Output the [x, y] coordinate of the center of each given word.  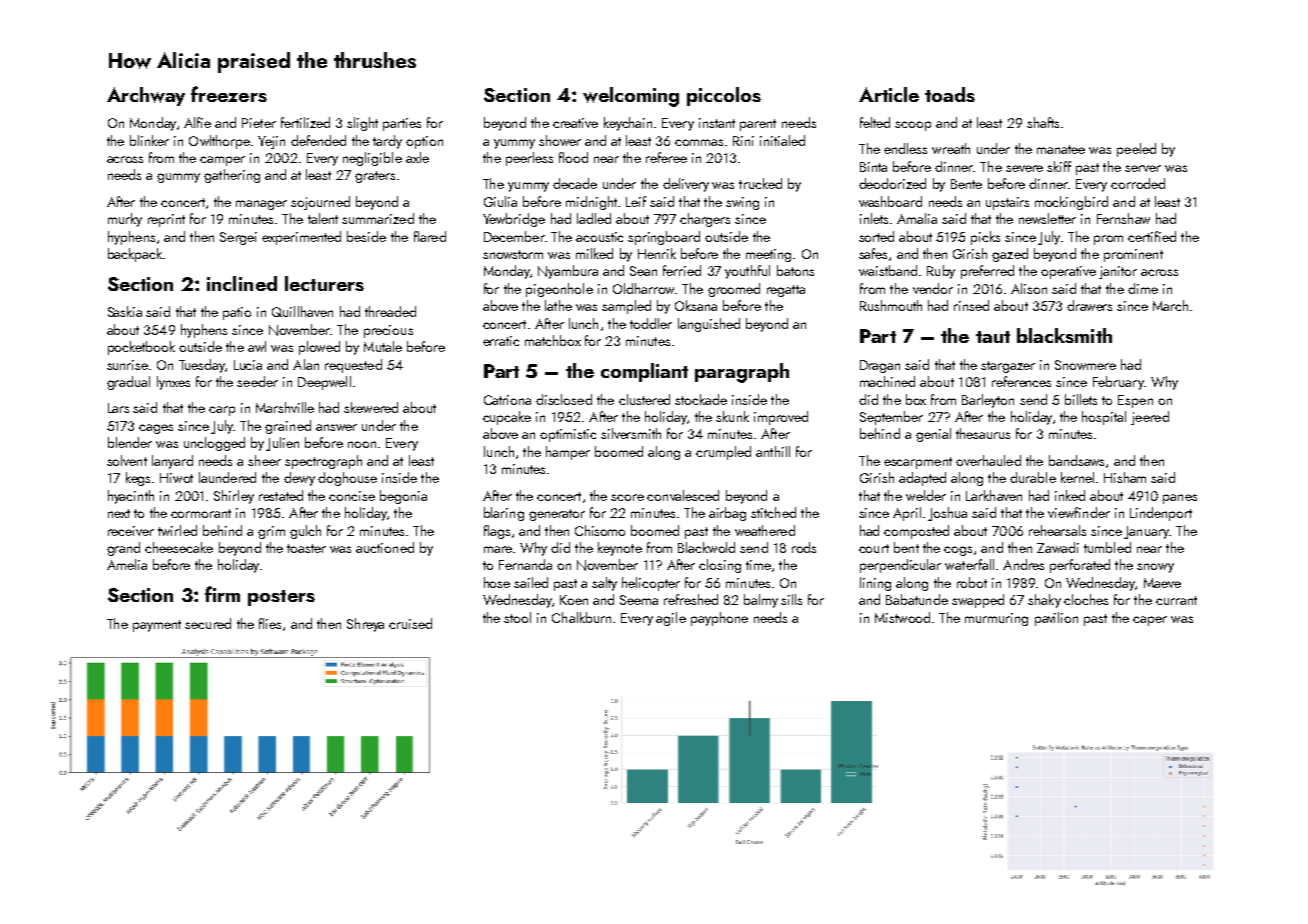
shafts [1043, 122]
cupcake [507, 418]
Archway [146, 96]
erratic [501, 341]
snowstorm [513, 254]
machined [887, 381]
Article [889, 94]
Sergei [238, 238]
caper [1150, 621]
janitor [1118, 272]
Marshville [285, 407]
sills [791, 599]
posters [281, 598]
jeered [1150, 418]
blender [130, 442]
